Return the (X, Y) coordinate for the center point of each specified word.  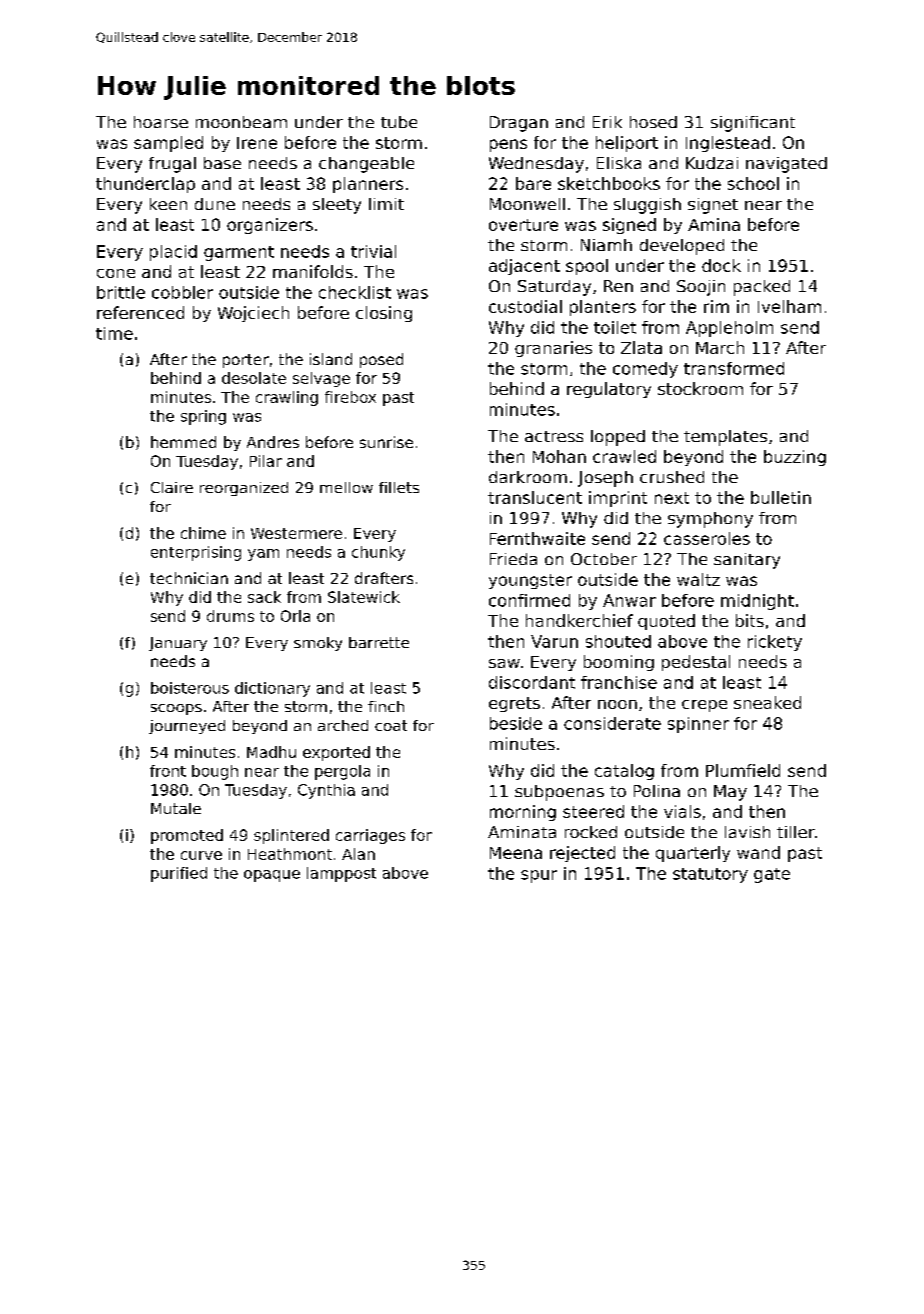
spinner (698, 725)
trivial (373, 251)
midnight (757, 602)
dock (721, 265)
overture (523, 225)
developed (682, 247)
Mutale (176, 808)
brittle (121, 292)
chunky (378, 553)
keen (168, 204)
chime (203, 533)
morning (523, 813)
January (178, 644)
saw (504, 663)
